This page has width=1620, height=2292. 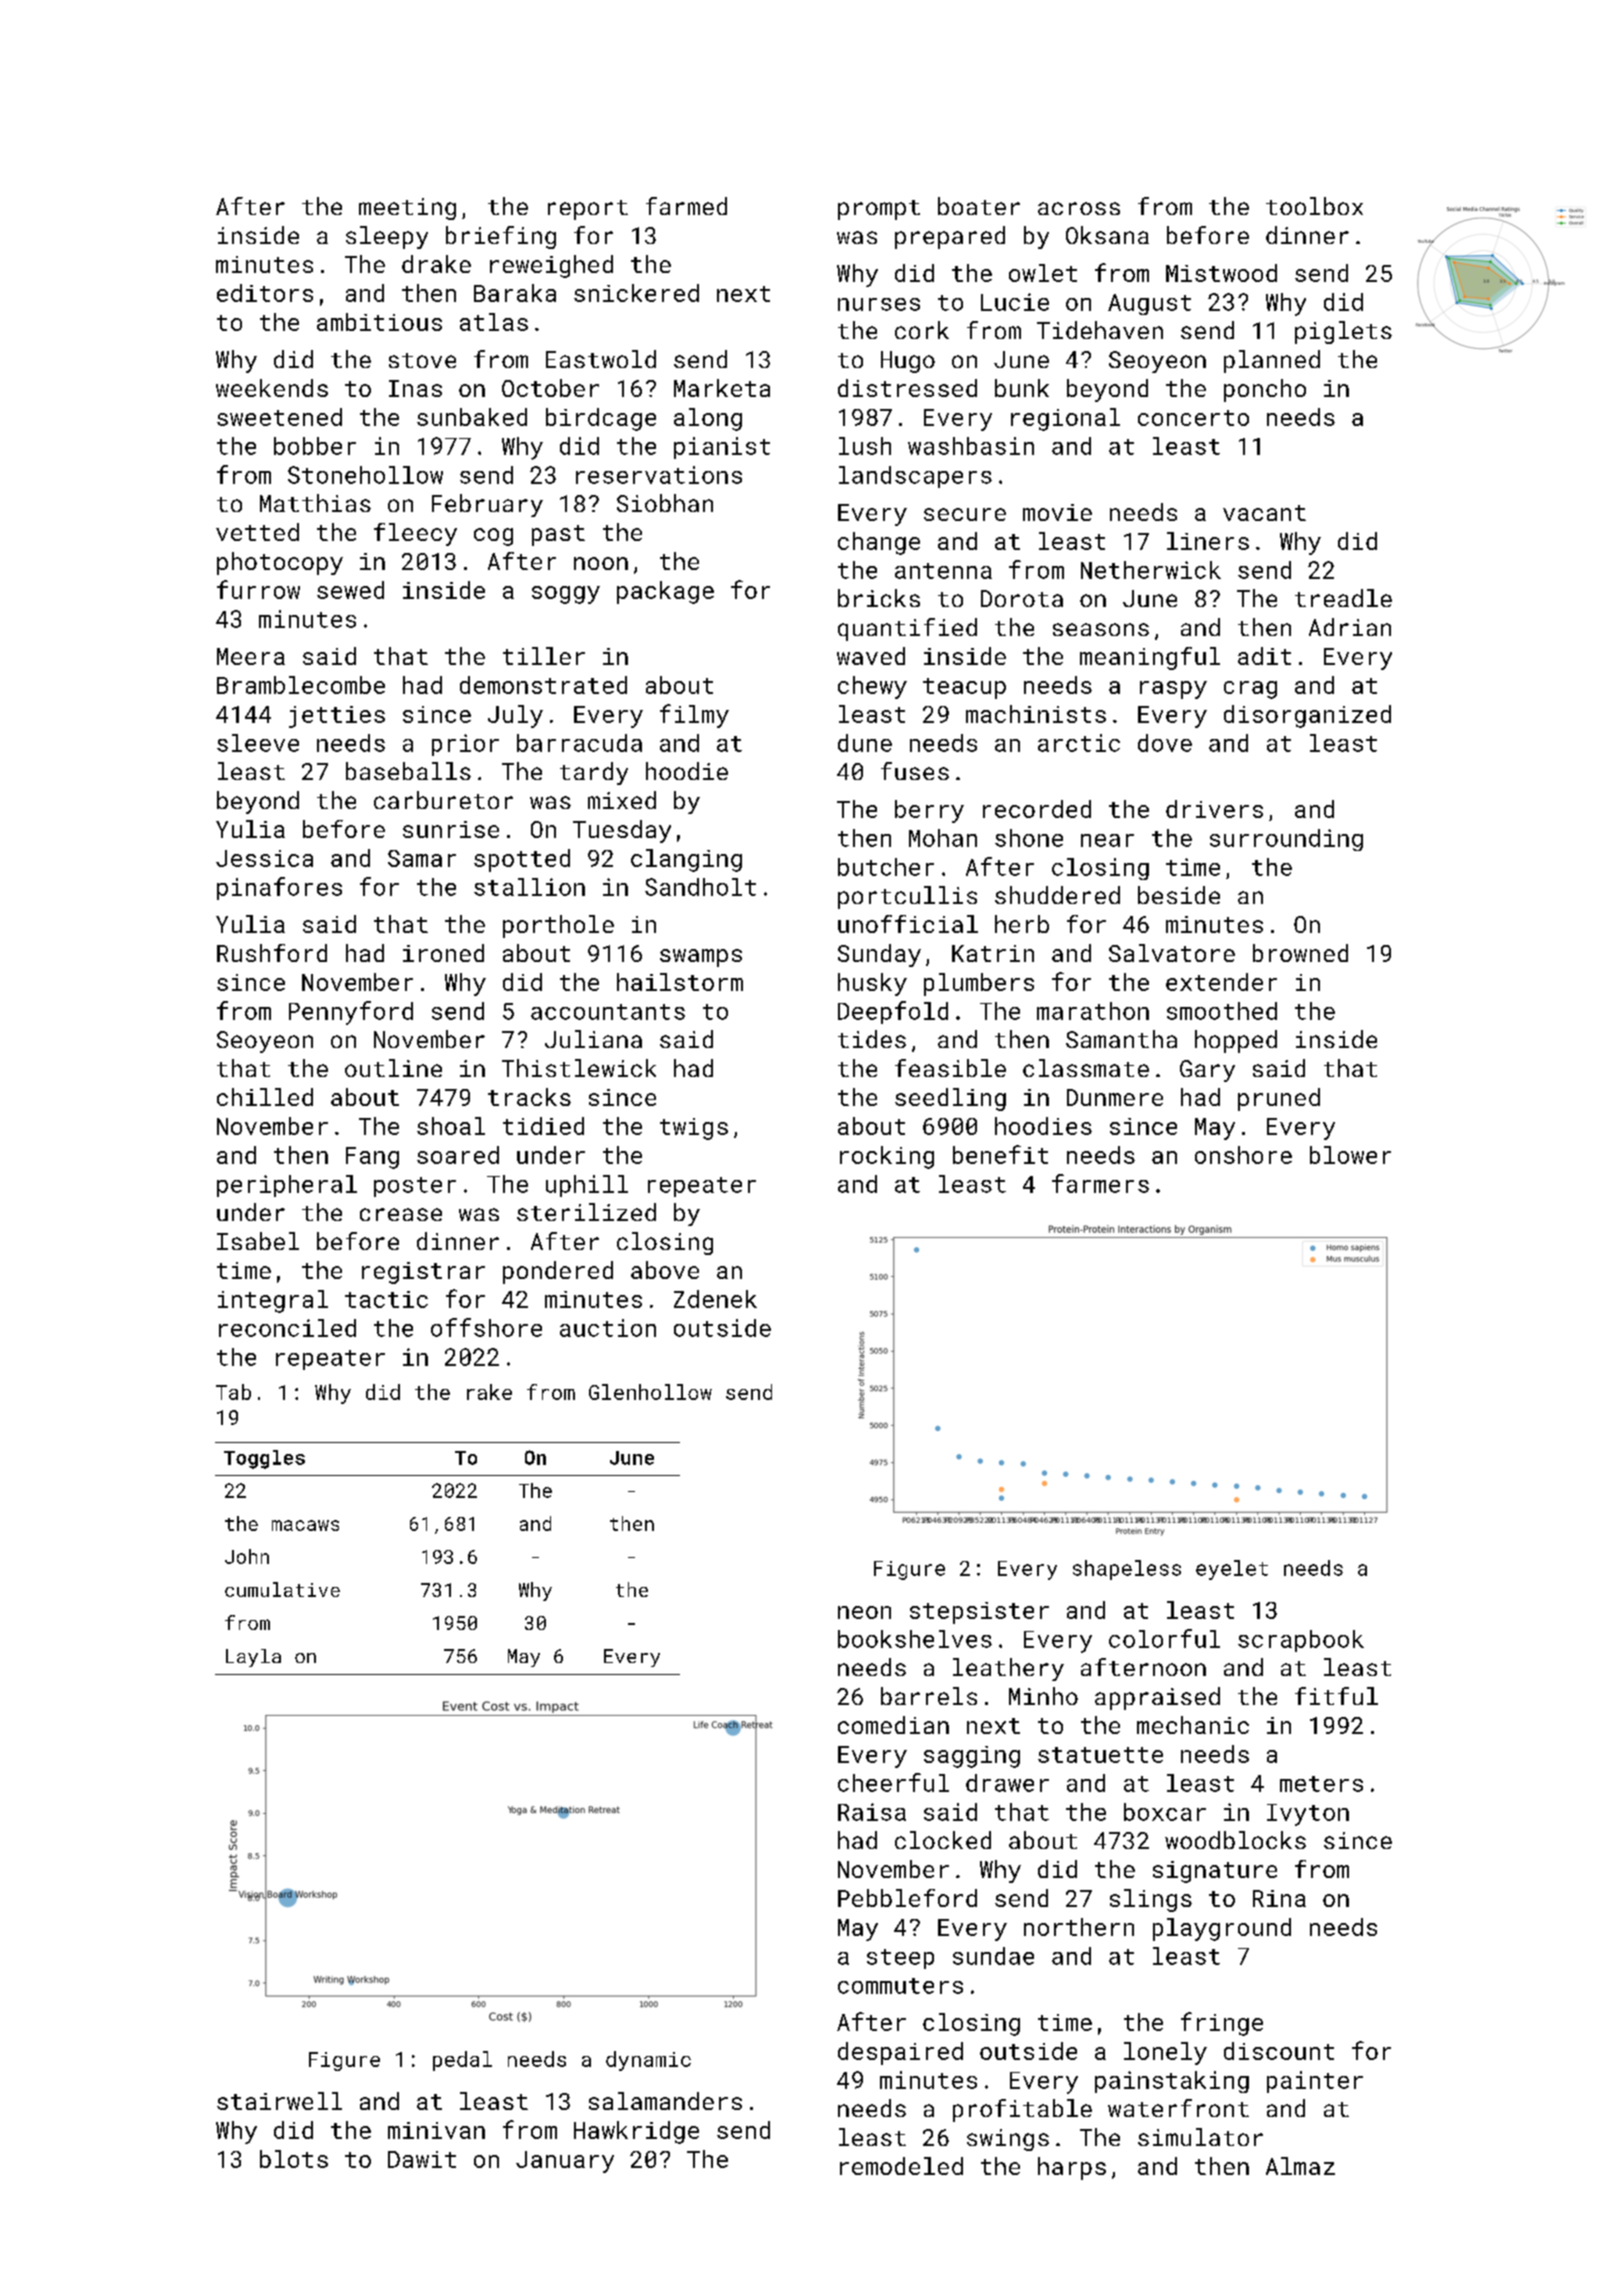 I want to click on meaningful, so click(x=1150, y=658).
